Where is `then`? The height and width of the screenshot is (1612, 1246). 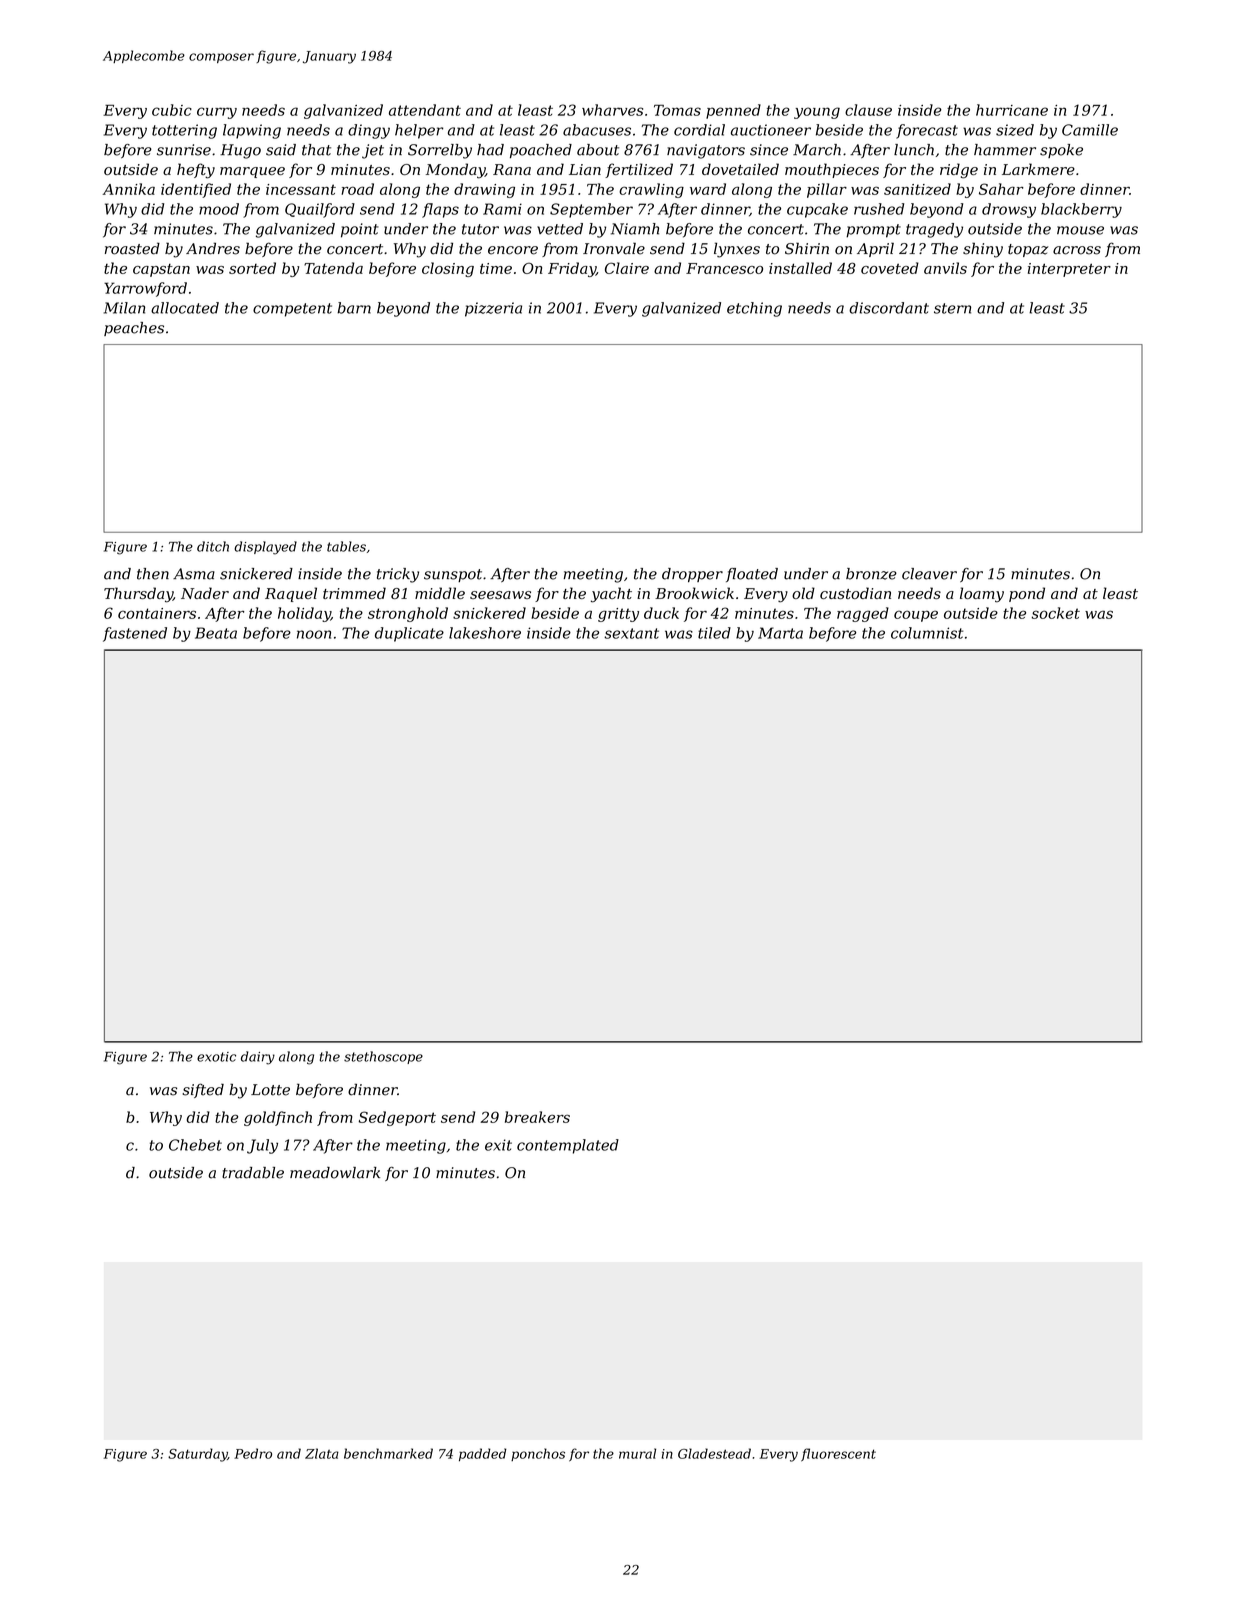 then is located at coordinates (153, 574).
